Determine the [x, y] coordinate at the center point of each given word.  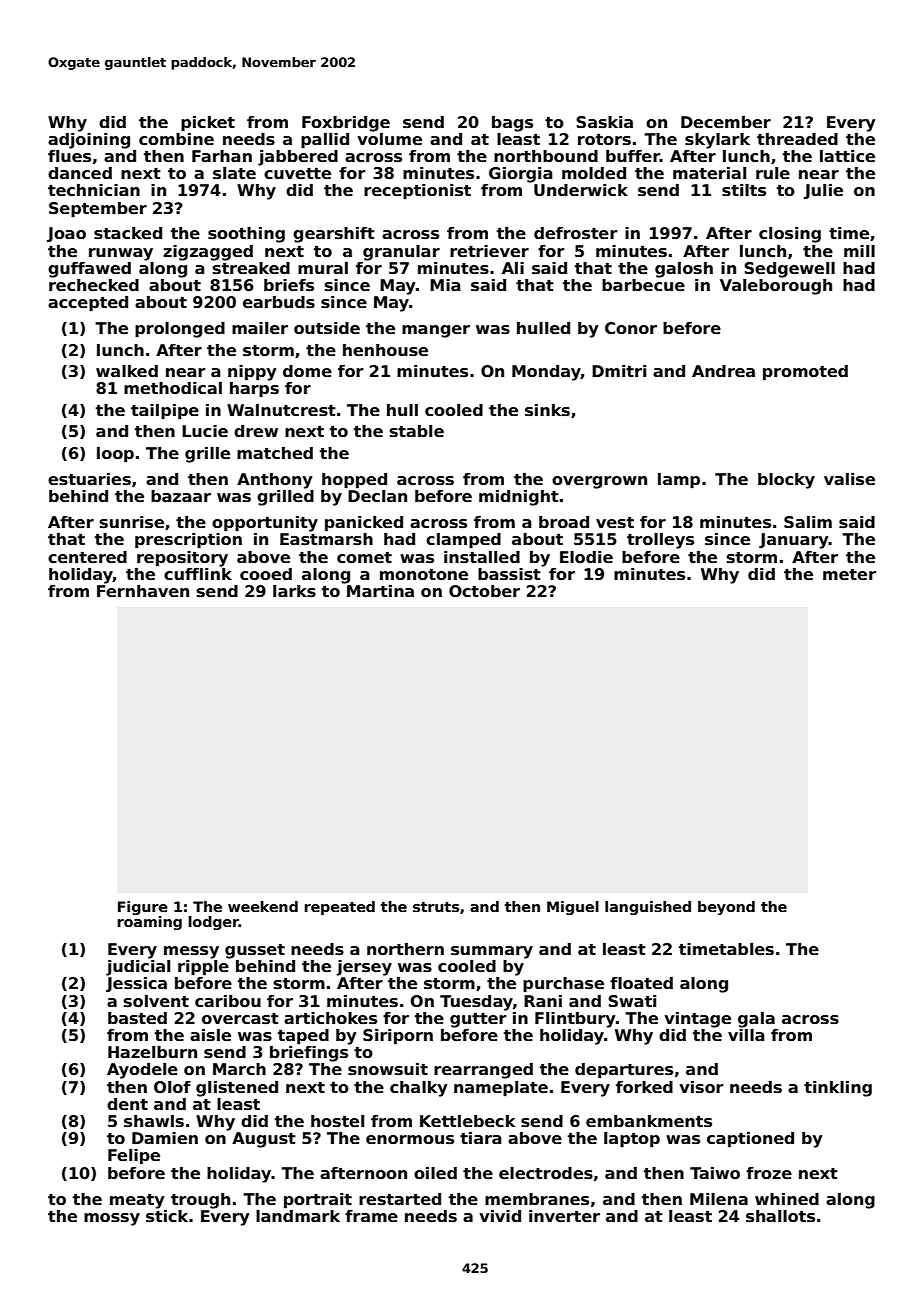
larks [294, 591]
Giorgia [521, 175]
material [709, 173]
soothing [246, 235]
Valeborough [776, 287]
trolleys [660, 541]
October [484, 591]
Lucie [205, 431]
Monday [546, 373]
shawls [154, 1121]
